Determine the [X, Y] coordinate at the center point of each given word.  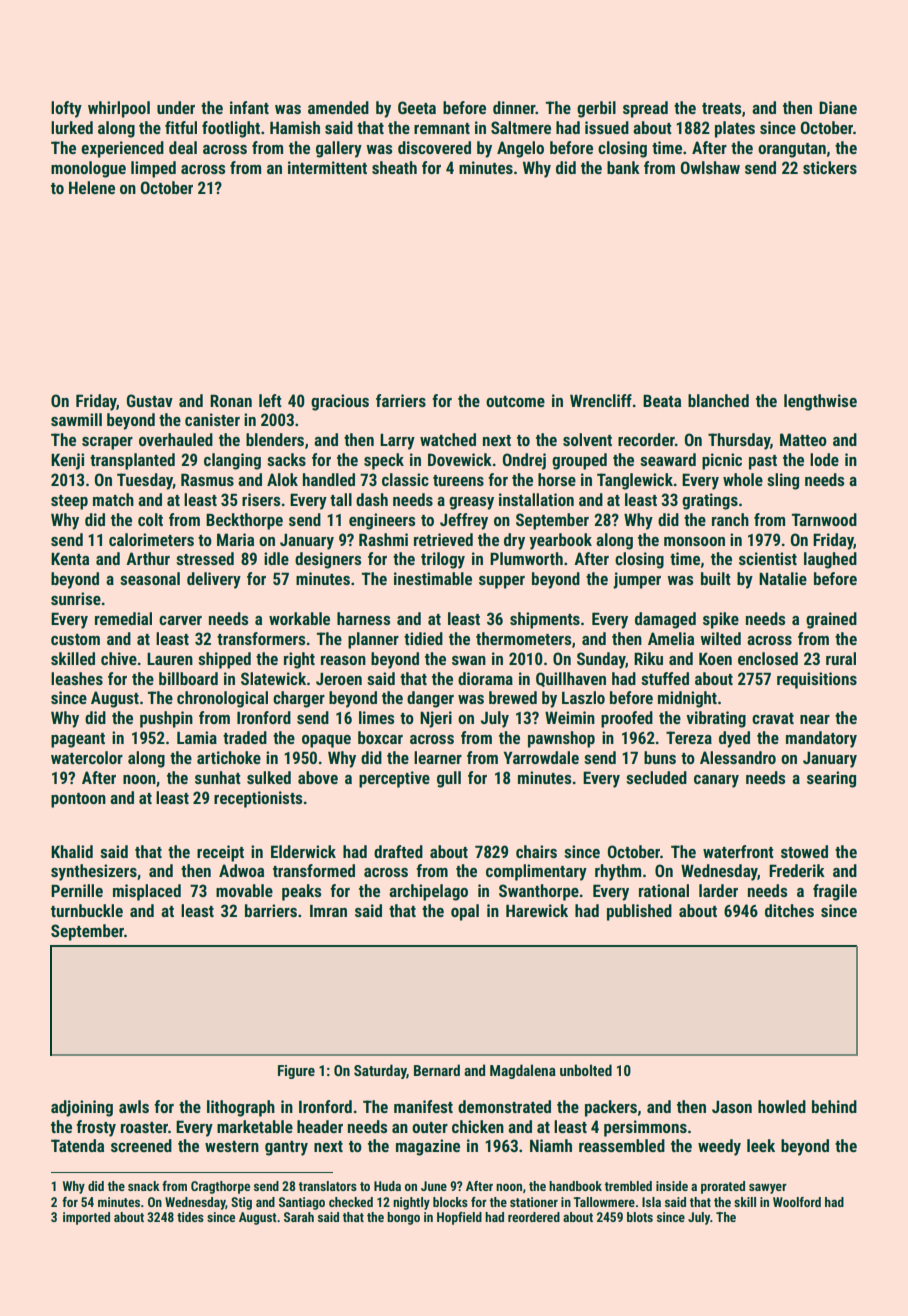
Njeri [436, 719]
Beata [662, 401]
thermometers [524, 638]
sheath [394, 167]
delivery [214, 580]
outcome [515, 401]
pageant [78, 740]
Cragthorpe [220, 1187]
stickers [830, 167]
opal [465, 912]
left [270, 400]
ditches [789, 910]
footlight [231, 129]
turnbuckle [87, 910]
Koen [715, 659]
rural [841, 658]
